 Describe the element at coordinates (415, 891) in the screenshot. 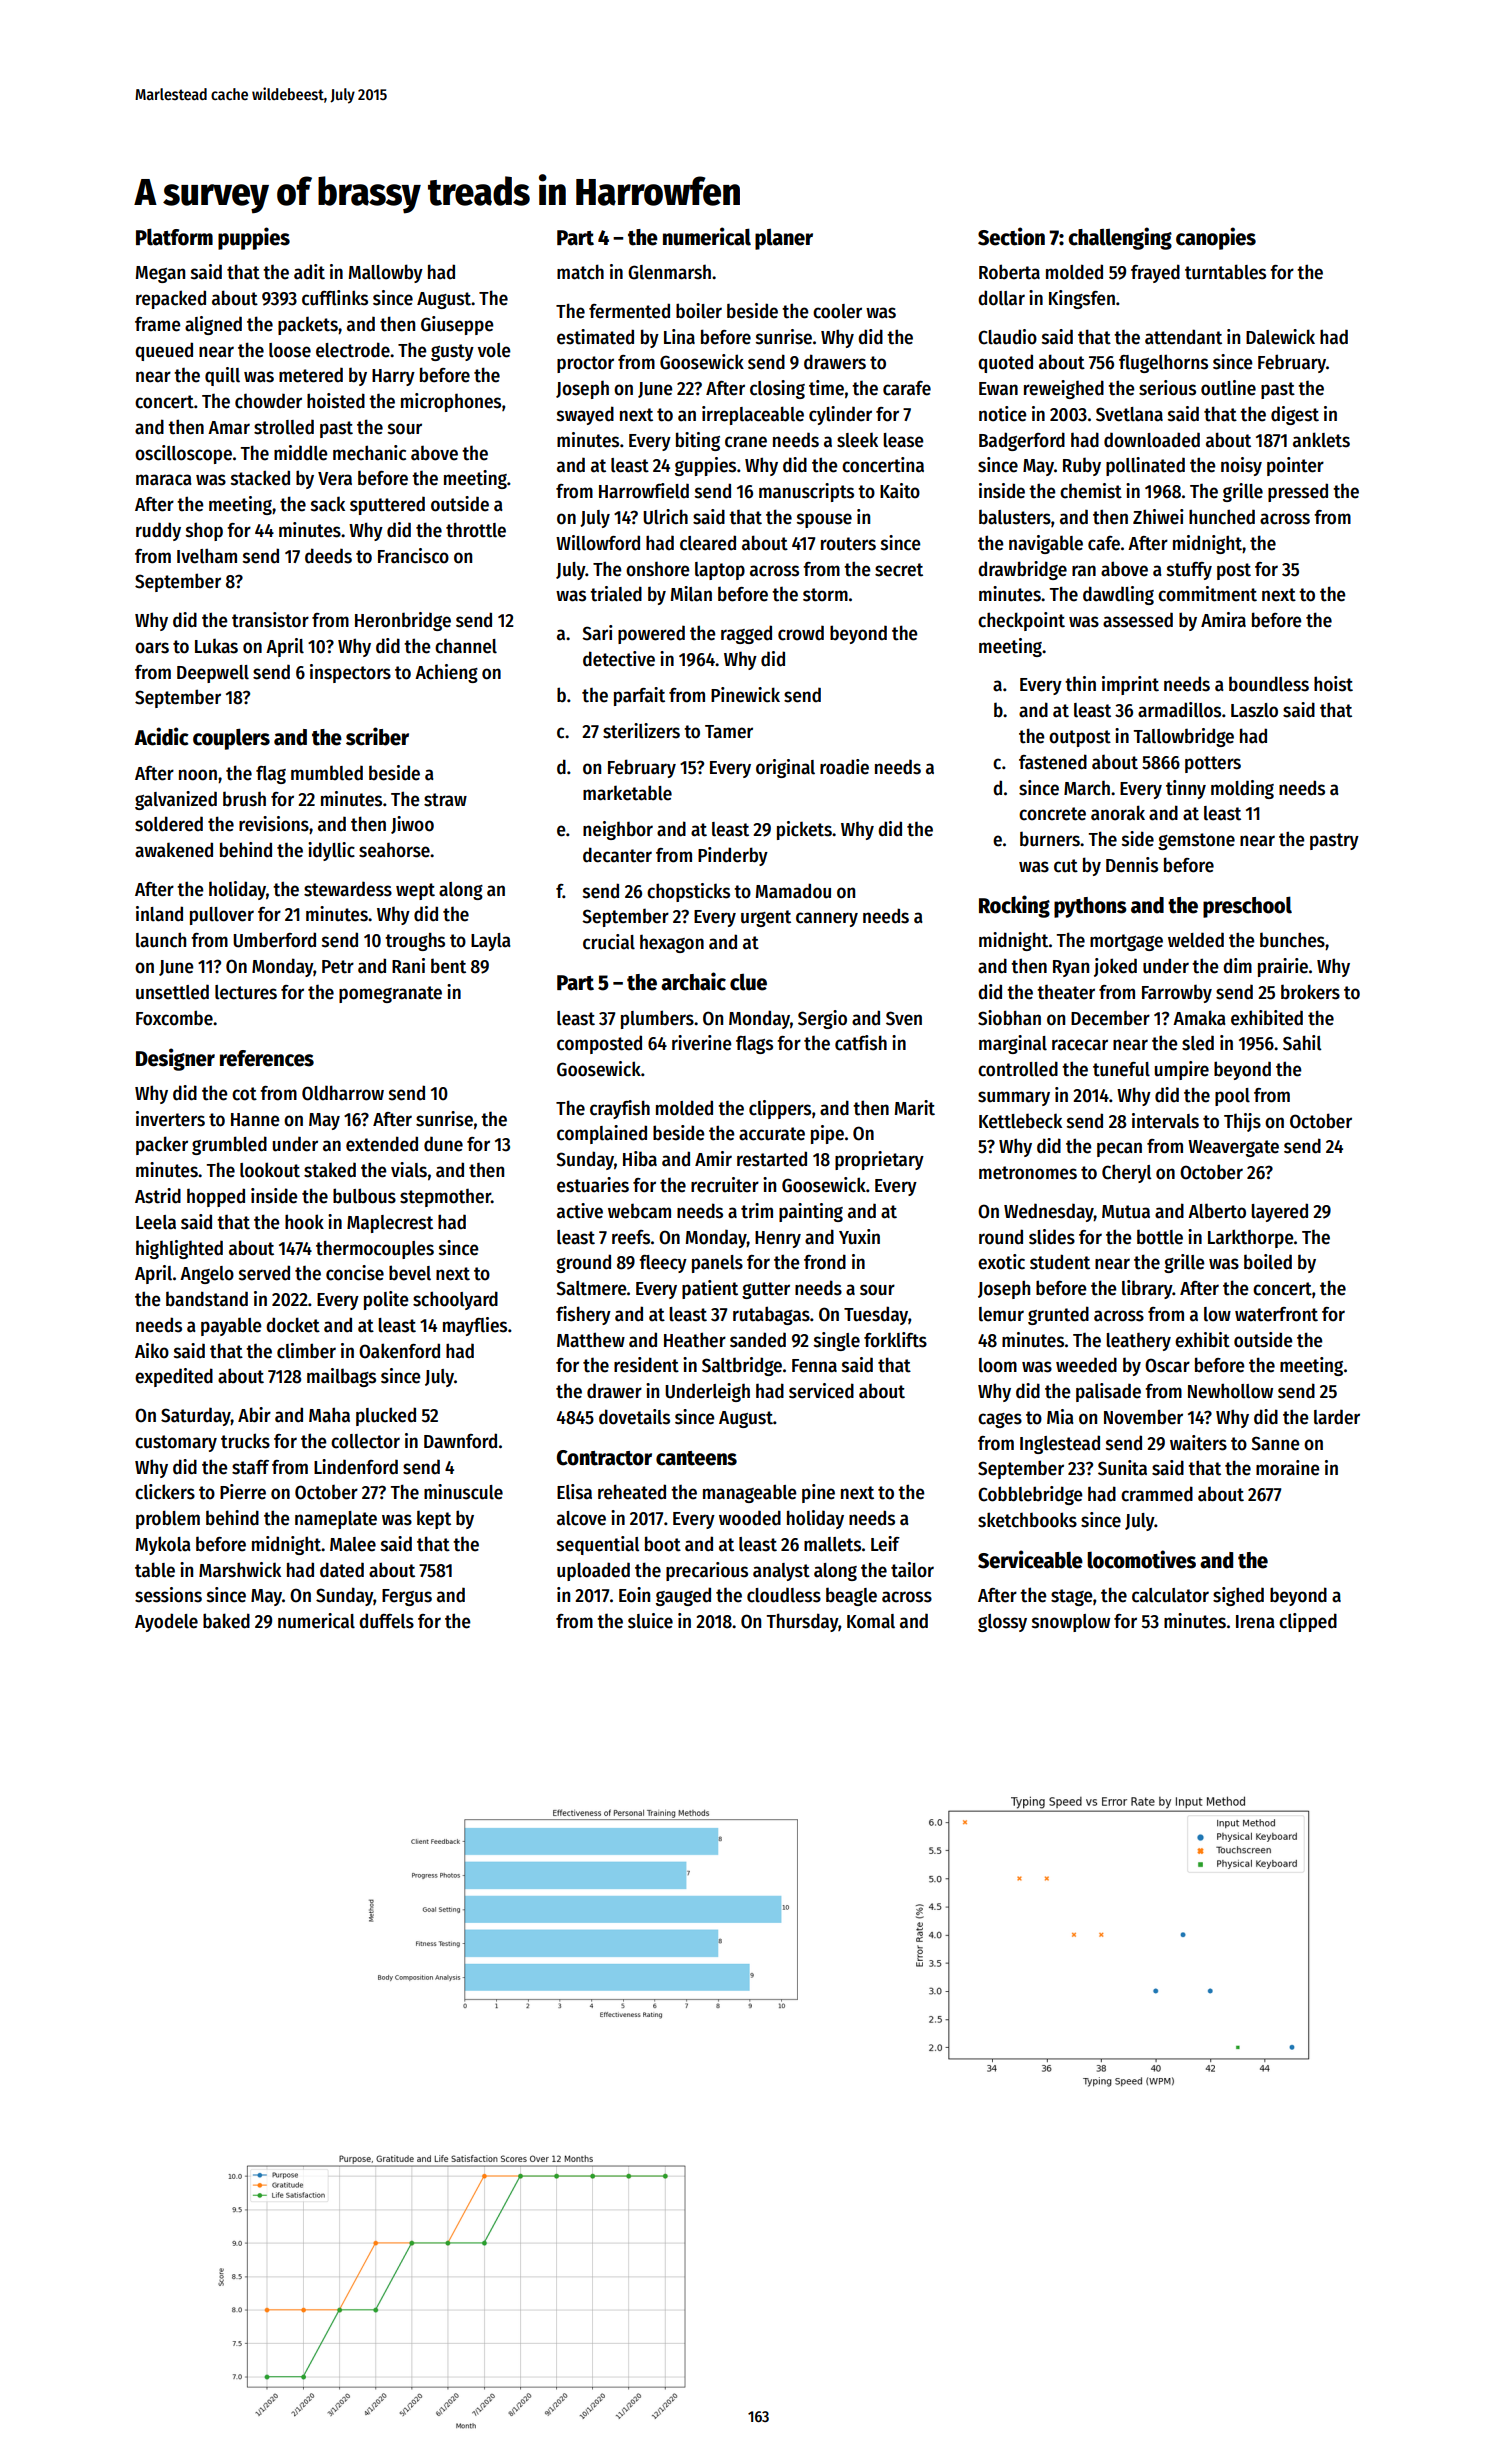

I see `wept` at that location.
